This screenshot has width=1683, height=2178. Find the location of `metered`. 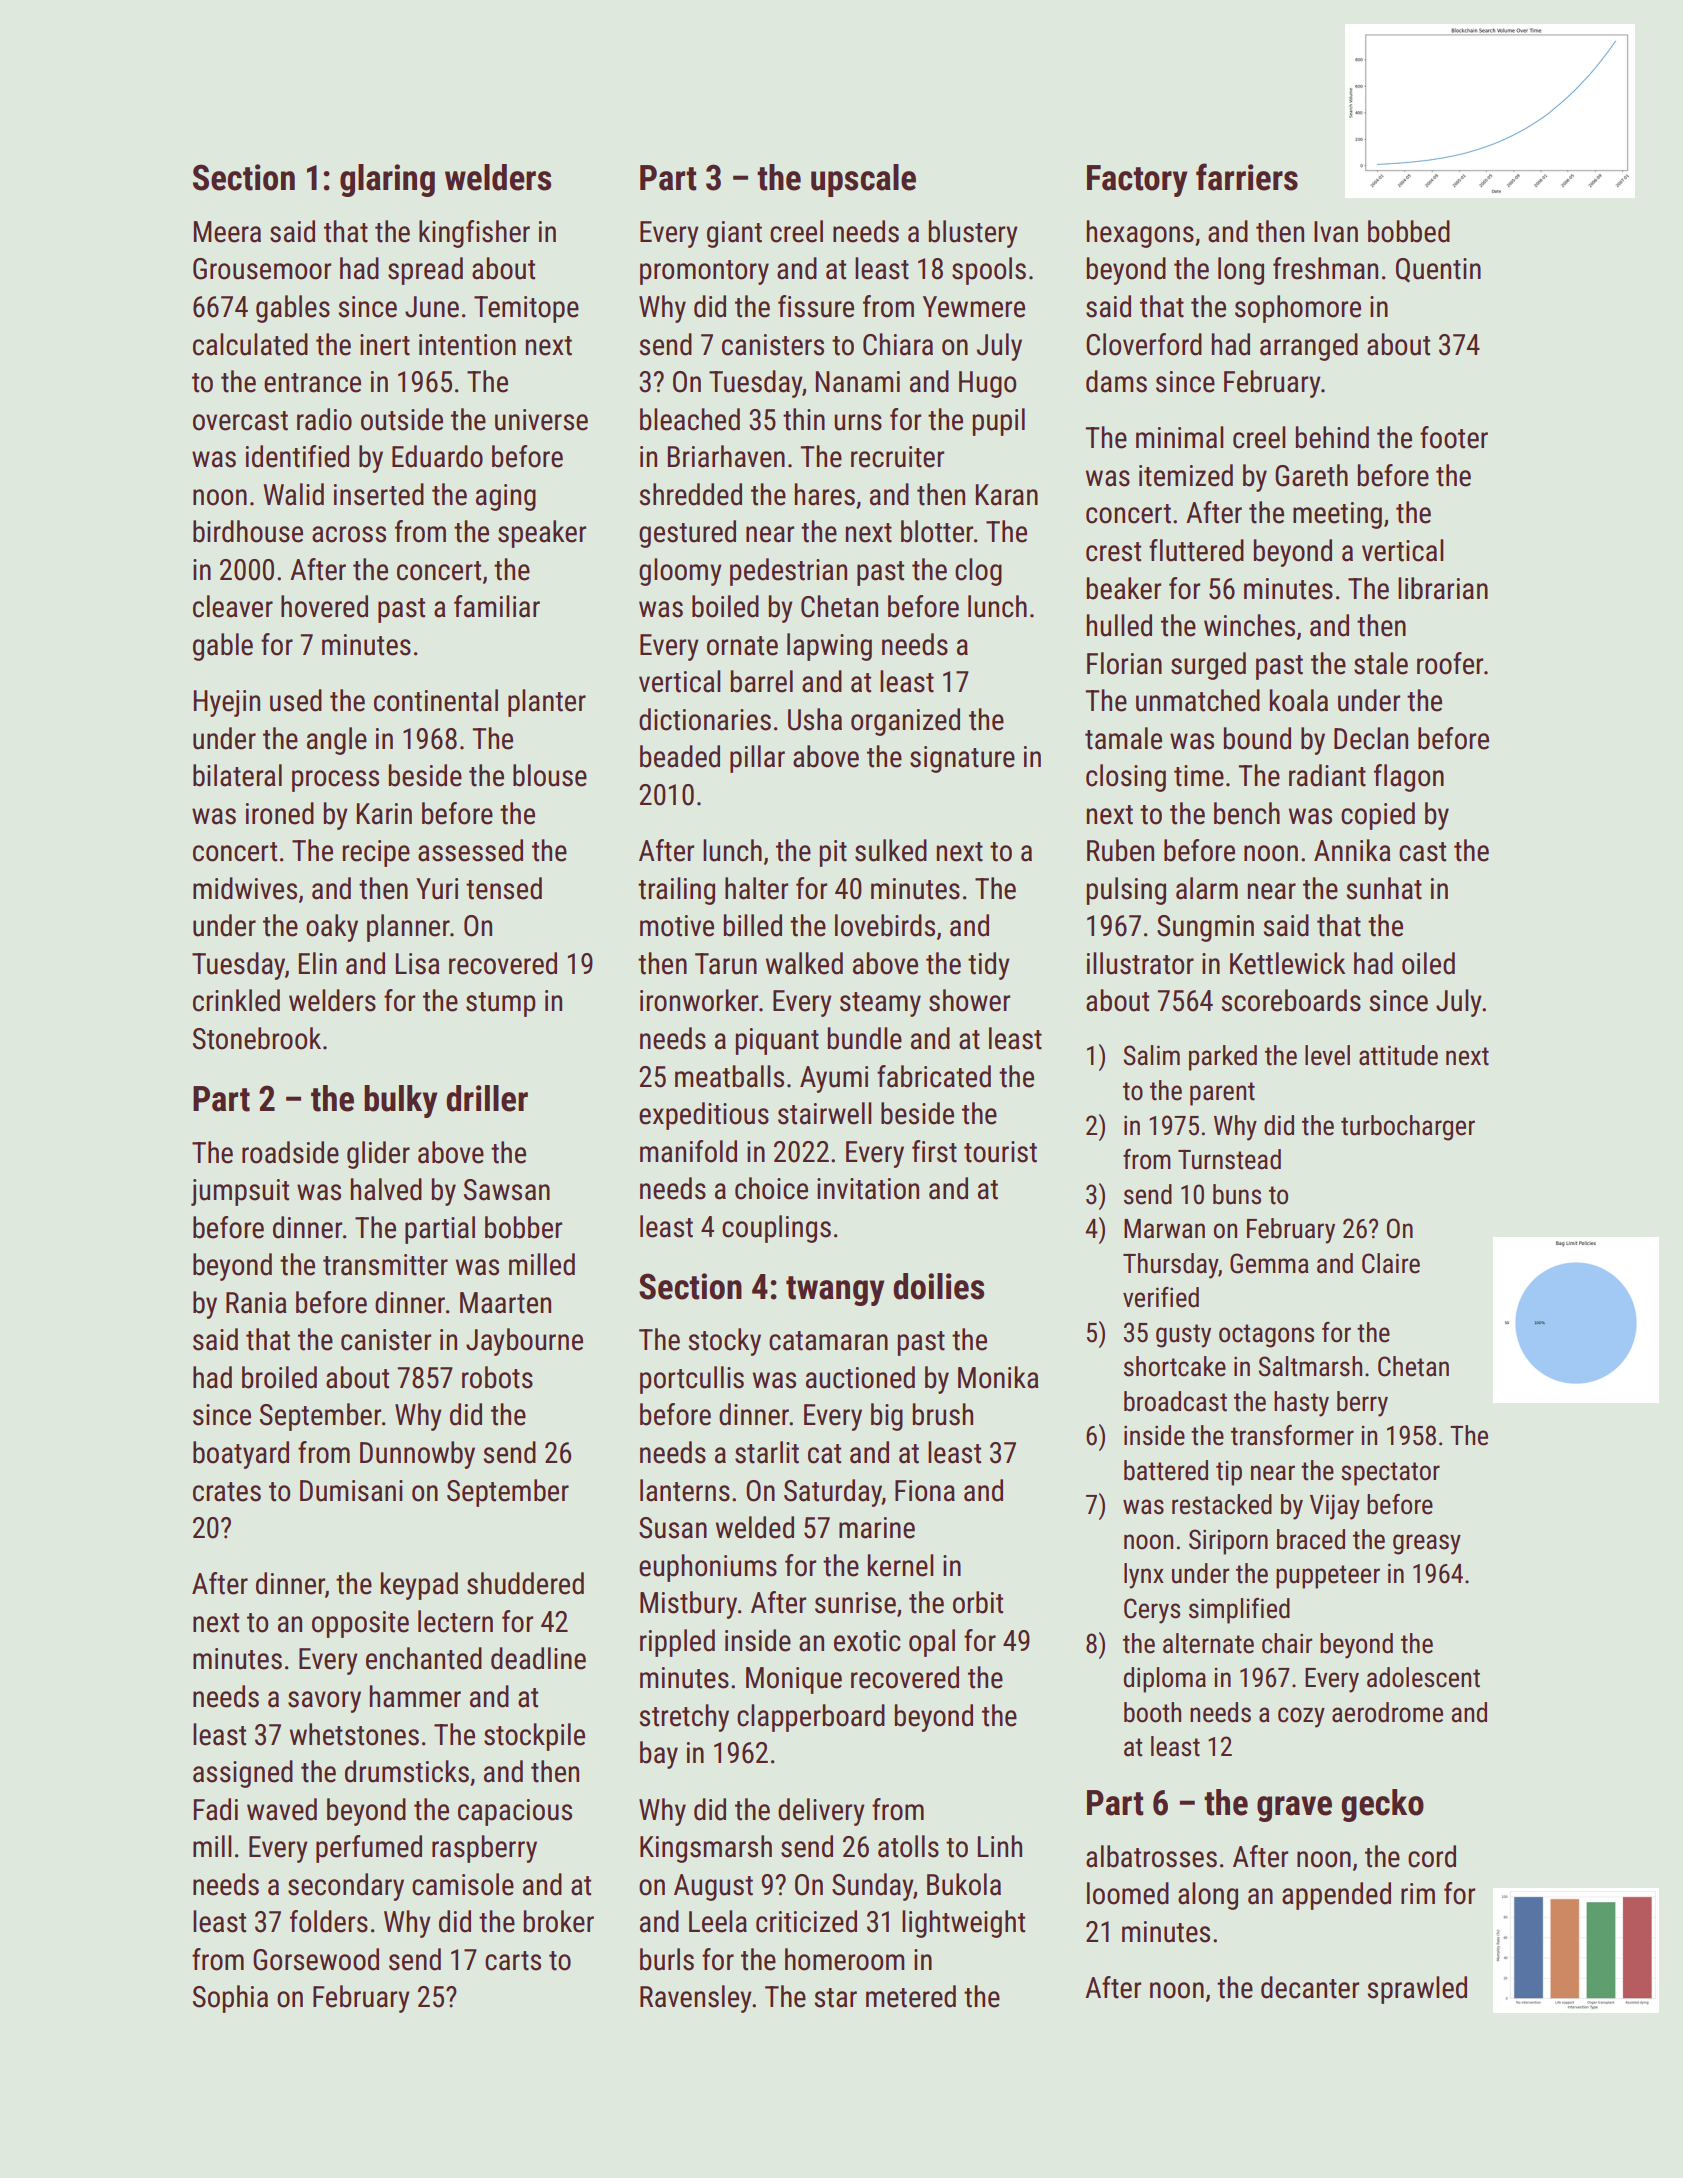

metered is located at coordinates (911, 1996).
